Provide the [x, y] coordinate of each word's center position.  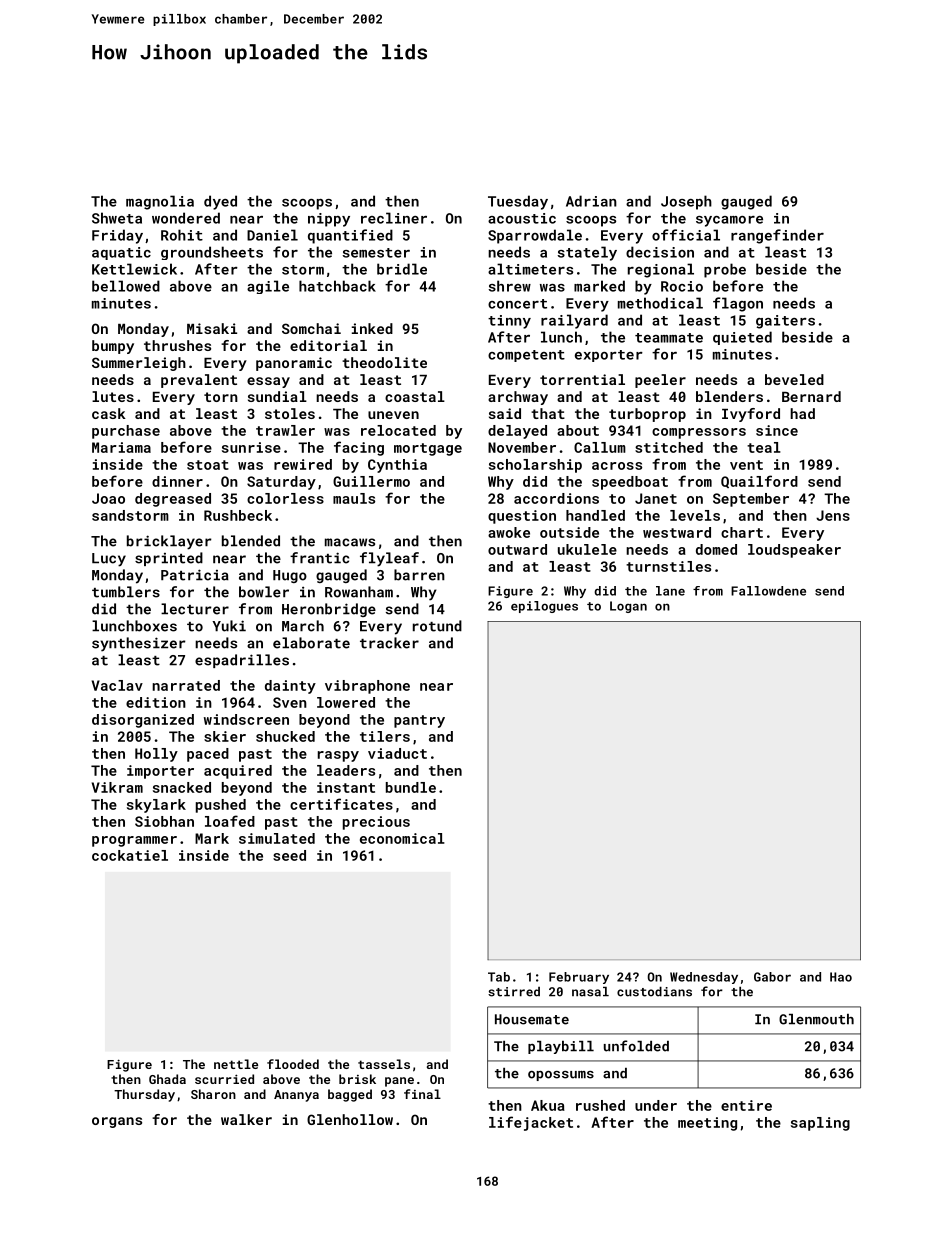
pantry [419, 721]
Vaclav [117, 685]
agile [268, 287]
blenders [729, 396]
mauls [354, 498]
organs [117, 1122]
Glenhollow [350, 1119]
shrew [509, 286]
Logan [628, 607]
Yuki [229, 626]
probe [725, 270]
